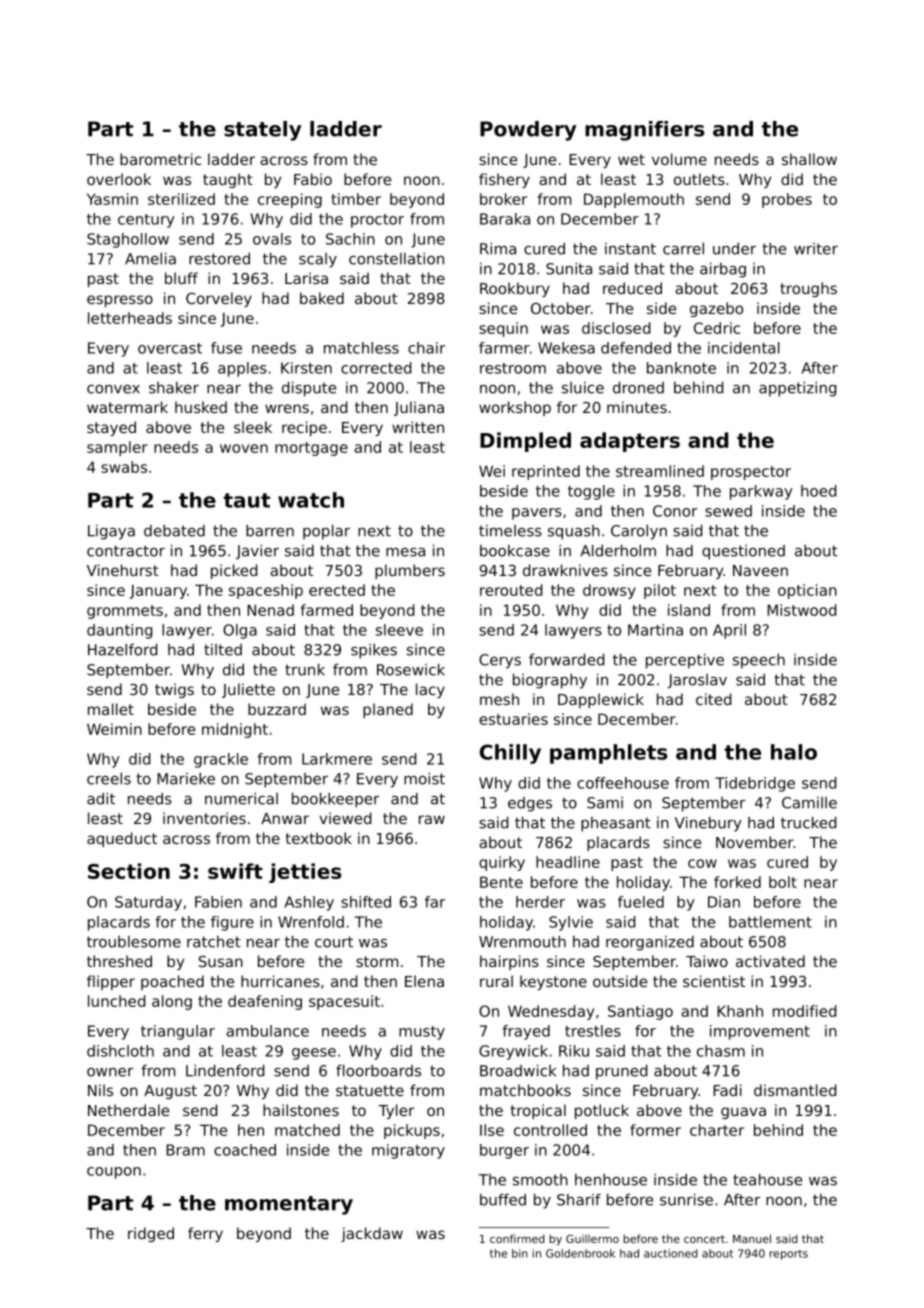 This image has width=924, height=1308. Describe the element at coordinates (644, 131) in the image. I see `magnifiers` at that location.
